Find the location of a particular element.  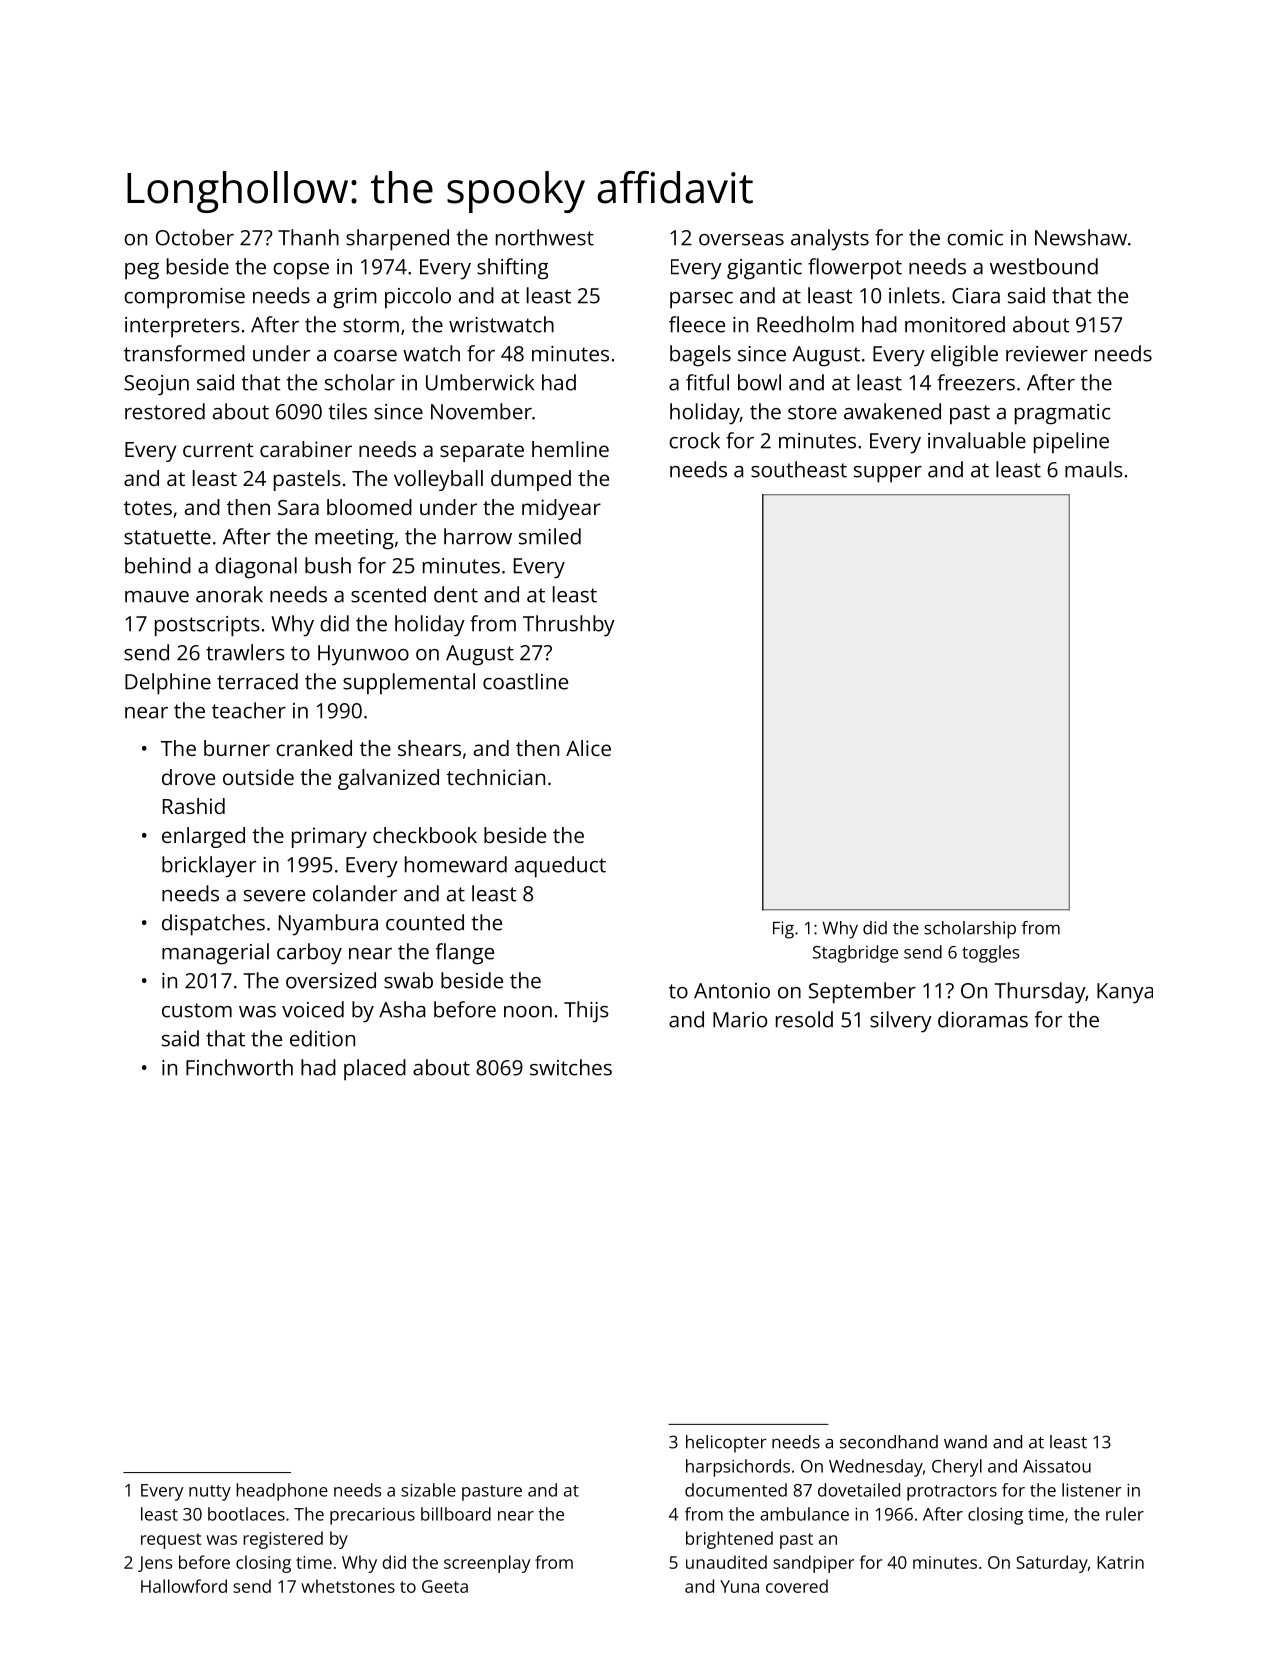

Alice is located at coordinates (588, 748).
